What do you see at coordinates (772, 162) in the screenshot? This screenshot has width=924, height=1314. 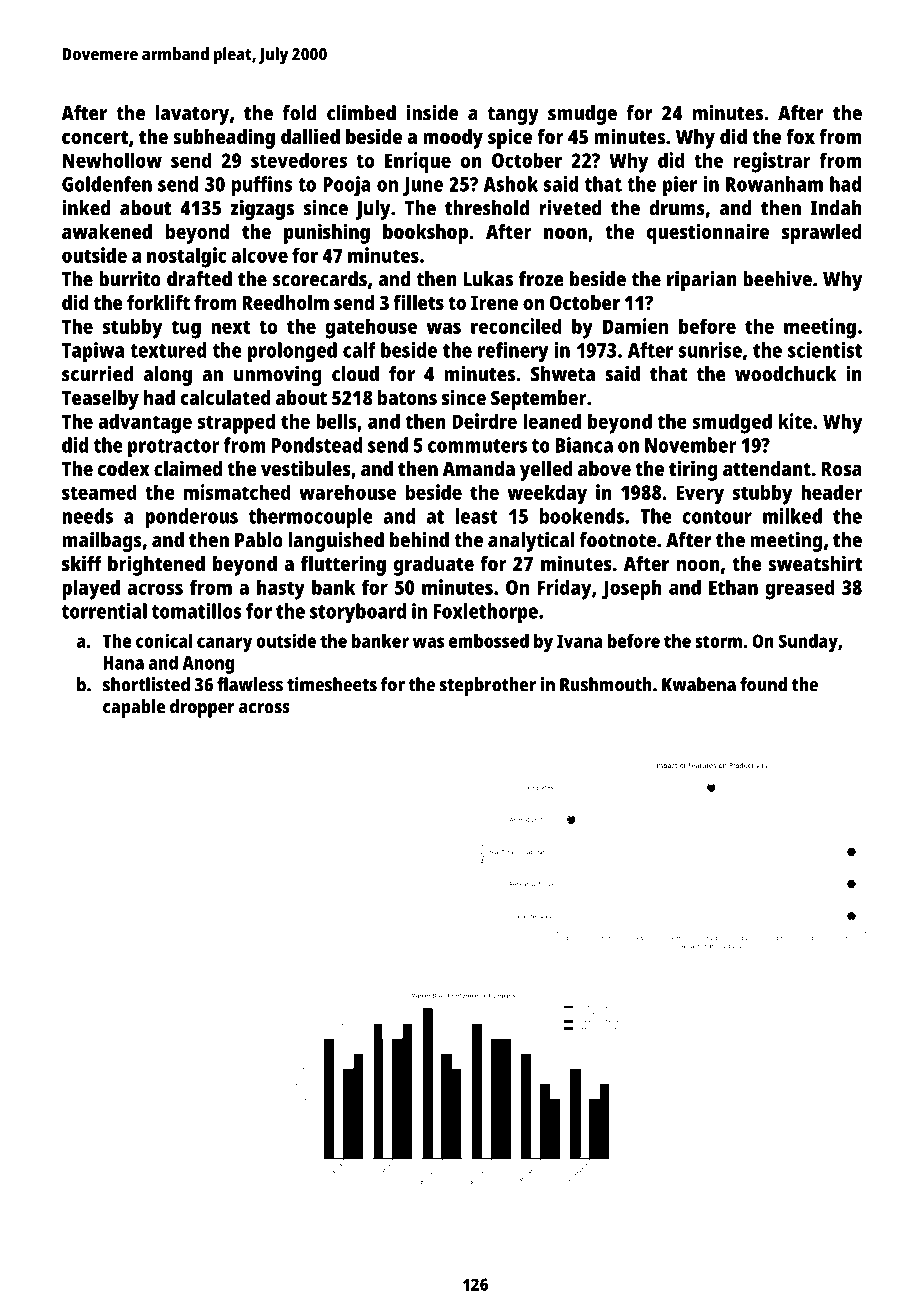 I see `registrar` at bounding box center [772, 162].
